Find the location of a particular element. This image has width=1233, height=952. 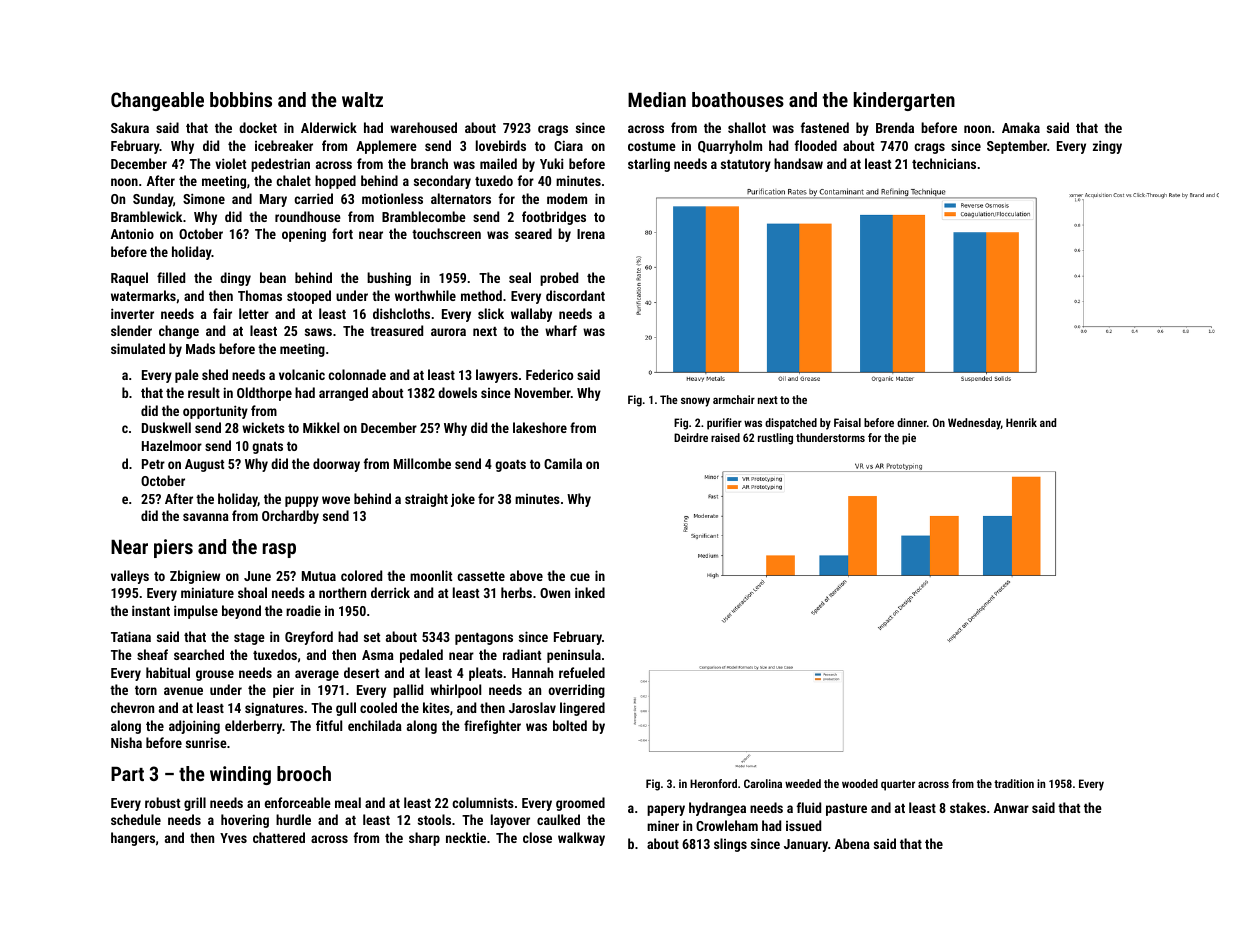

gnats is located at coordinates (267, 448).
